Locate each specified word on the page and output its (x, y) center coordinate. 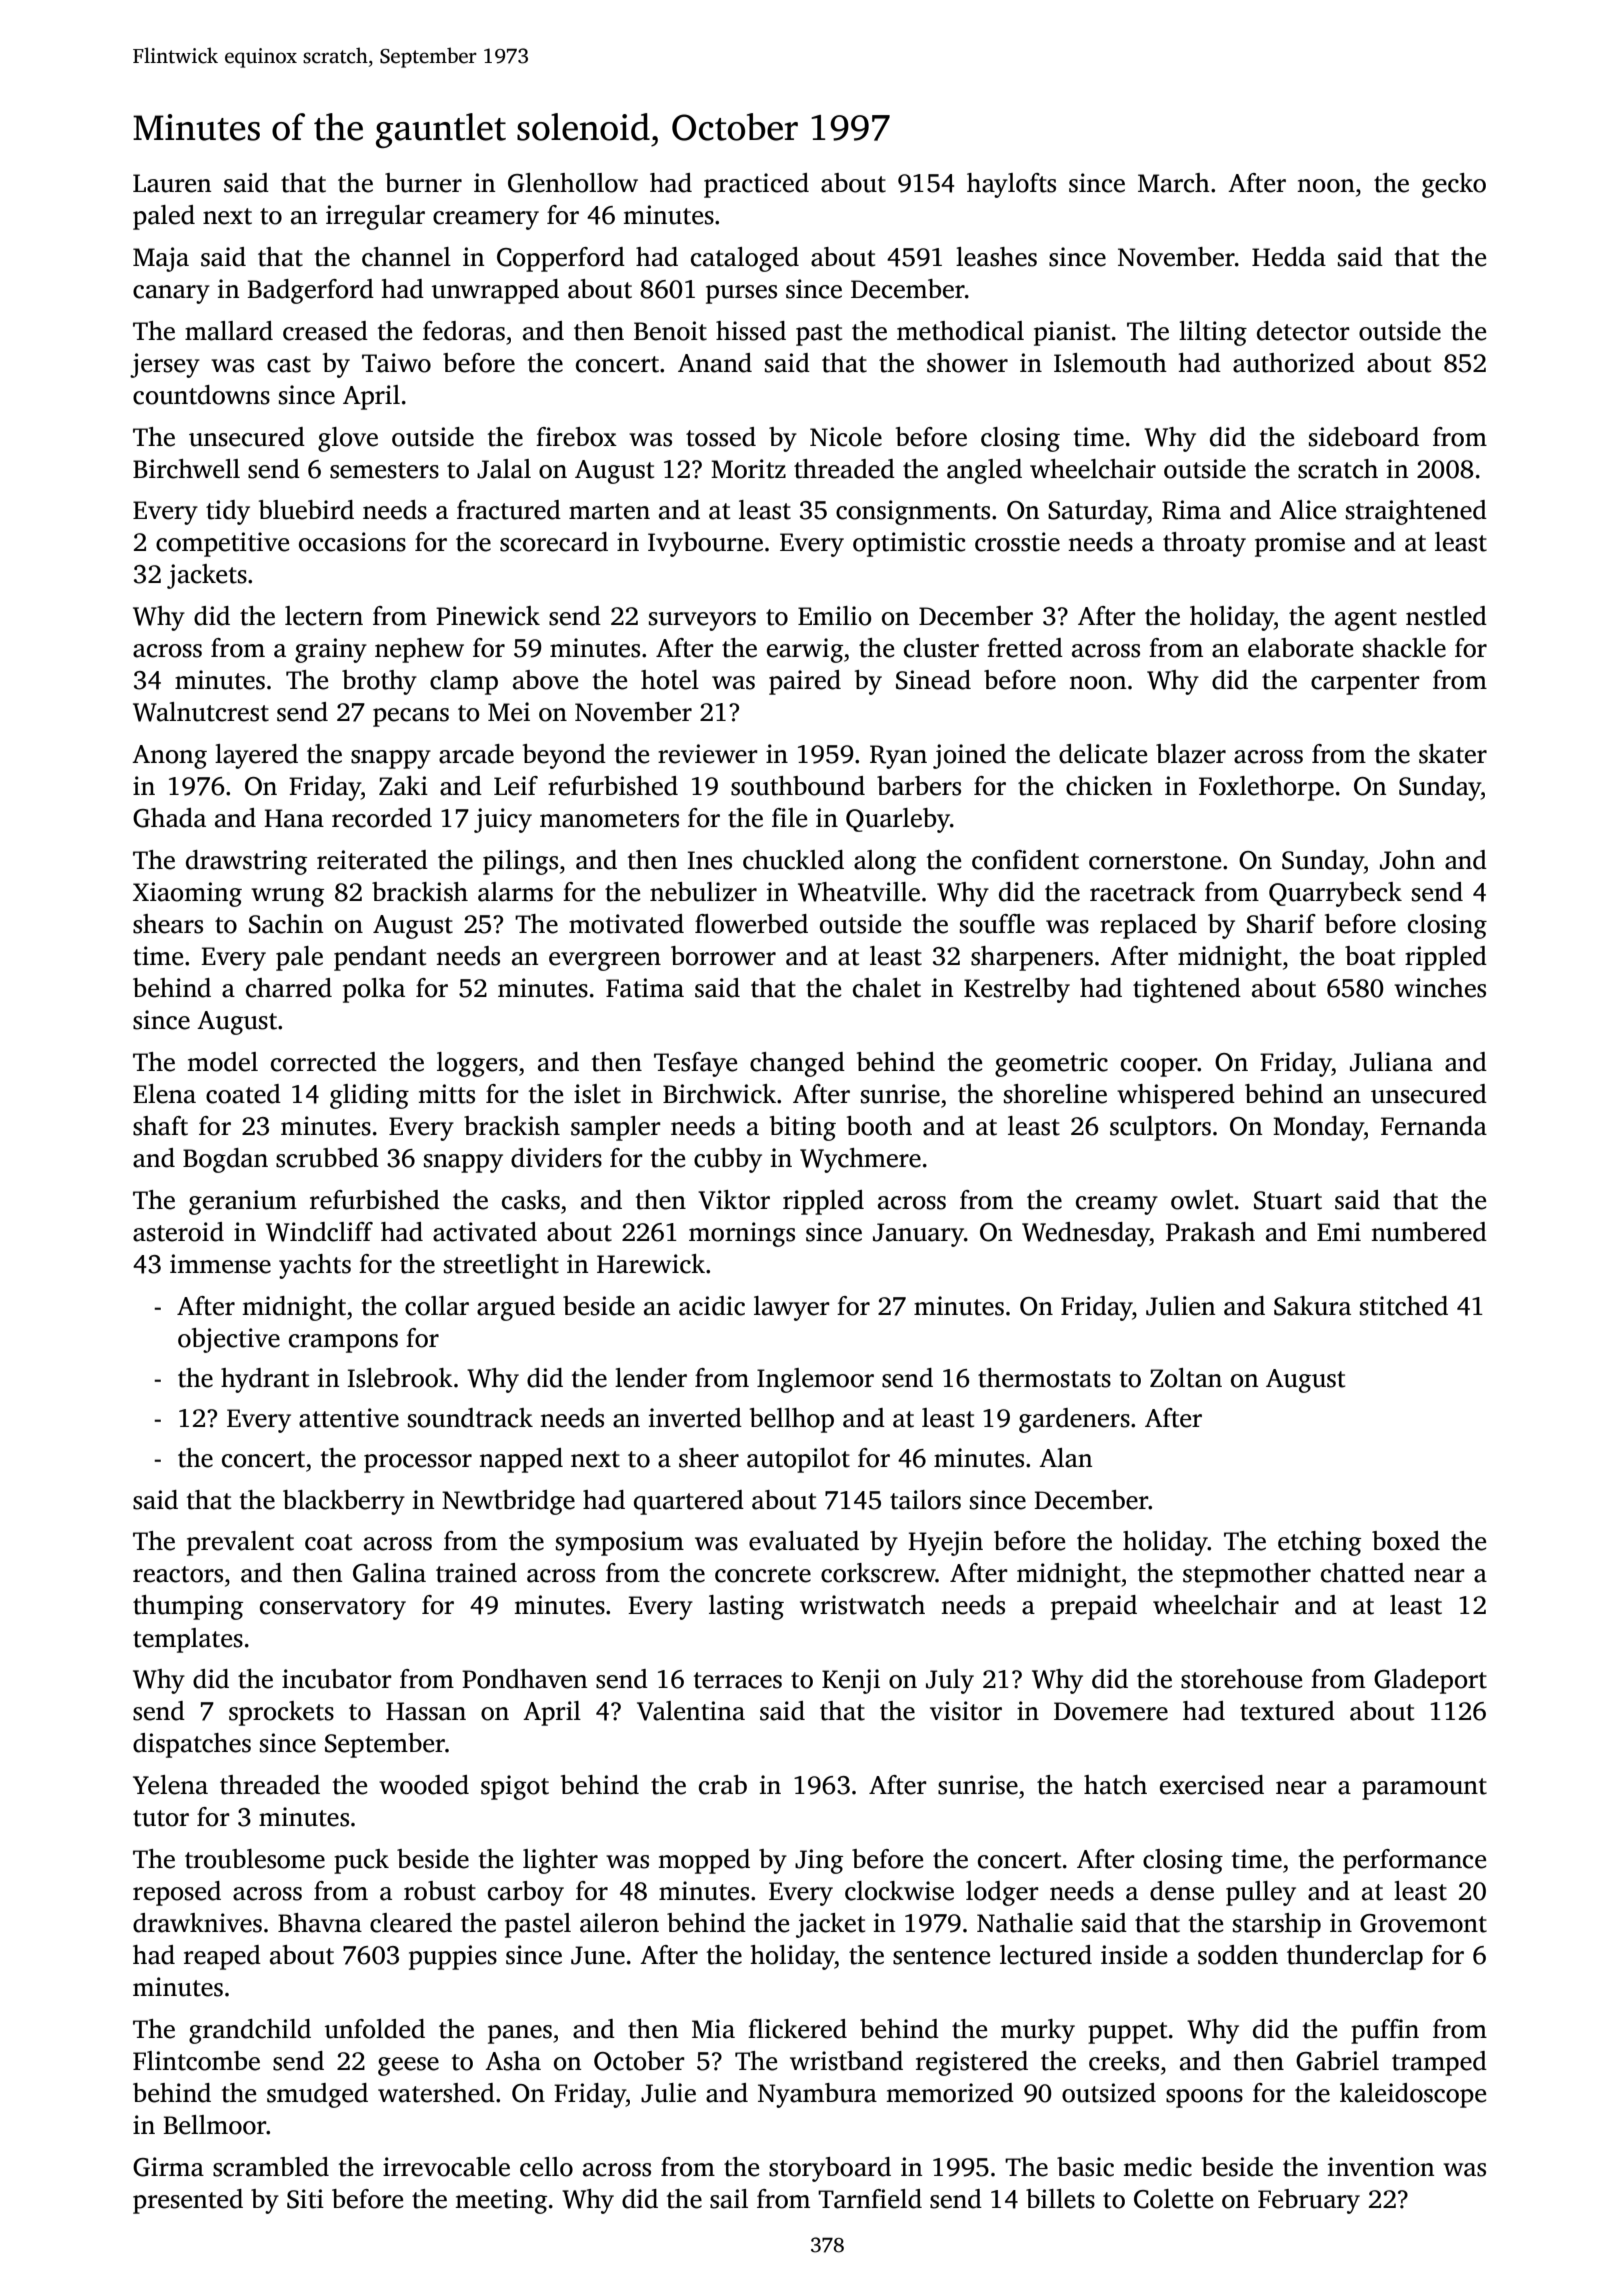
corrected (324, 1062)
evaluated (804, 1541)
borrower (723, 956)
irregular (375, 217)
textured (1287, 1711)
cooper (1159, 1067)
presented (188, 2201)
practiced (756, 185)
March (1174, 183)
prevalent (240, 1543)
